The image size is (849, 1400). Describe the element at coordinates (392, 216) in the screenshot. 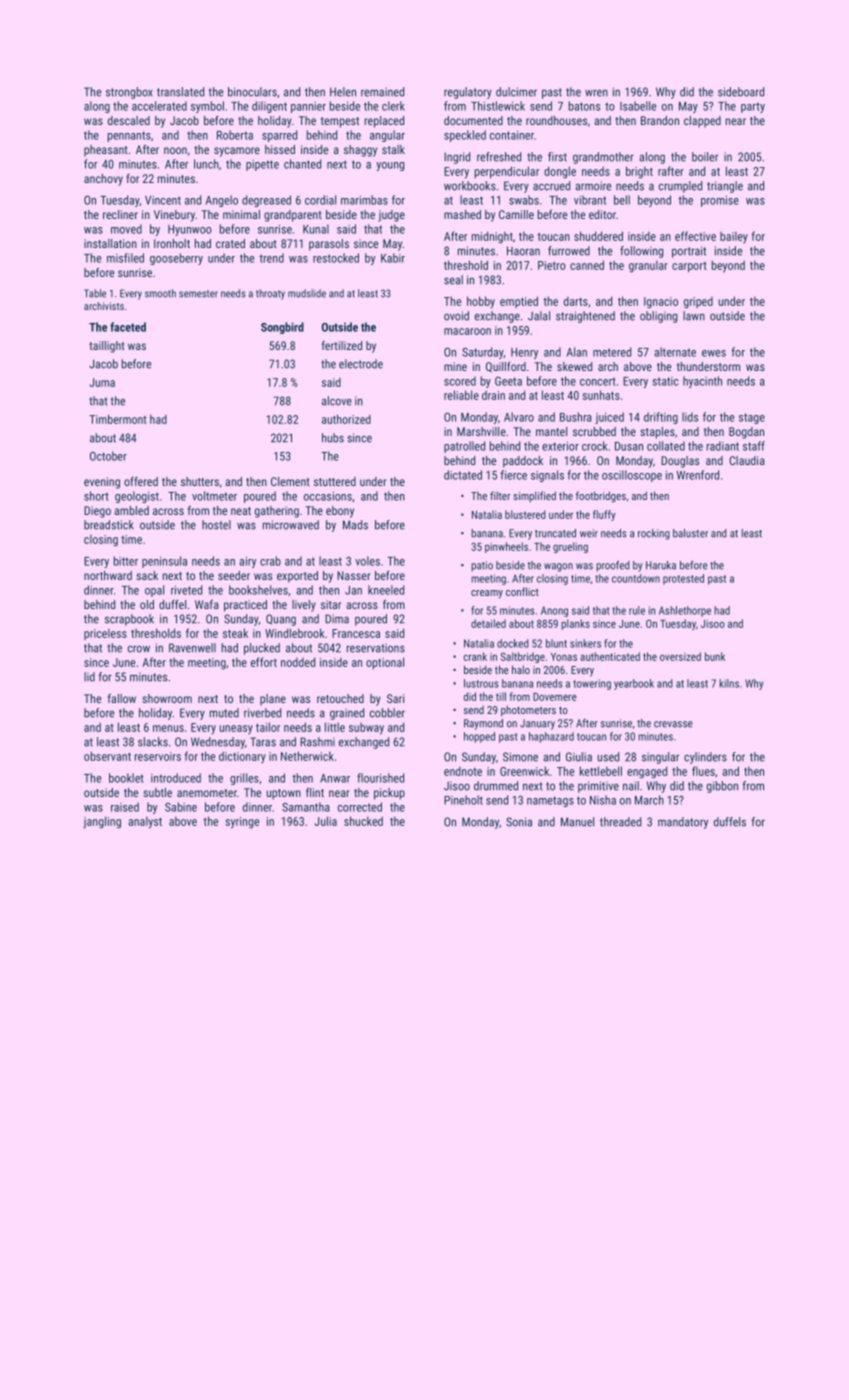

I see `judge` at that location.
